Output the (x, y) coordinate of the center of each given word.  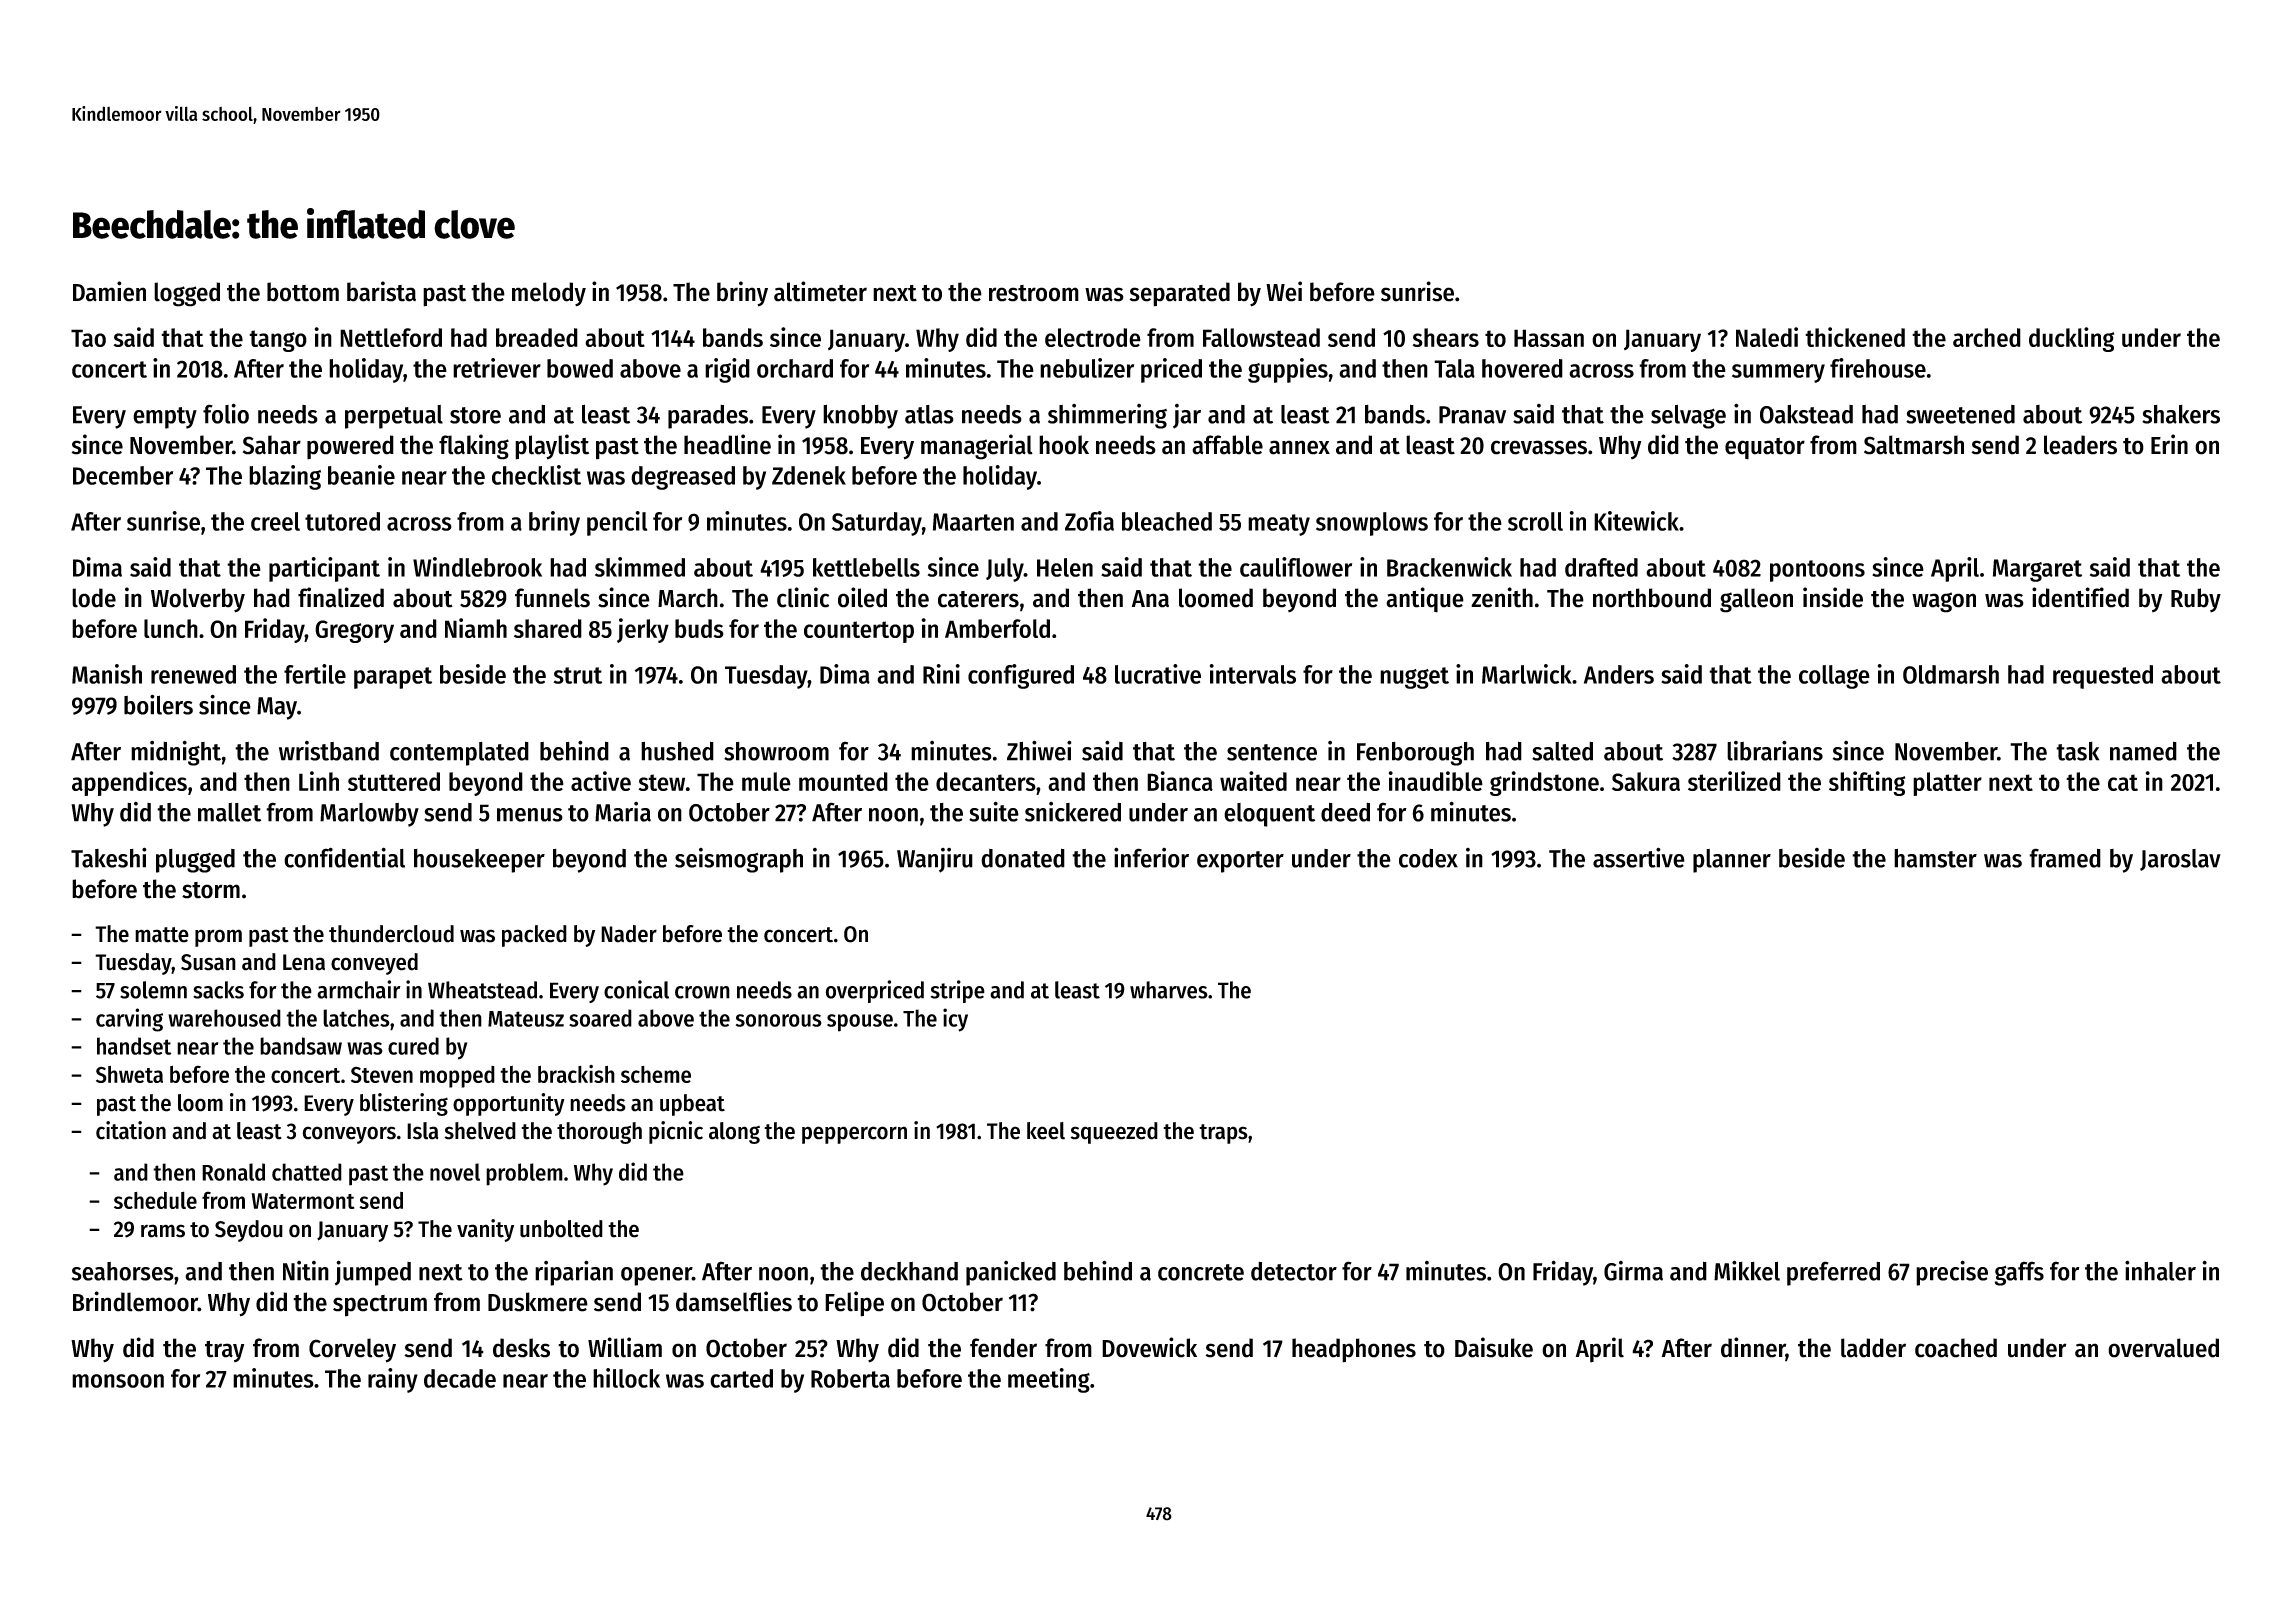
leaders (2080, 445)
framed (2065, 858)
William (625, 1347)
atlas (929, 414)
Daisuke (1494, 1347)
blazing (285, 477)
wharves (1169, 990)
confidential (344, 857)
